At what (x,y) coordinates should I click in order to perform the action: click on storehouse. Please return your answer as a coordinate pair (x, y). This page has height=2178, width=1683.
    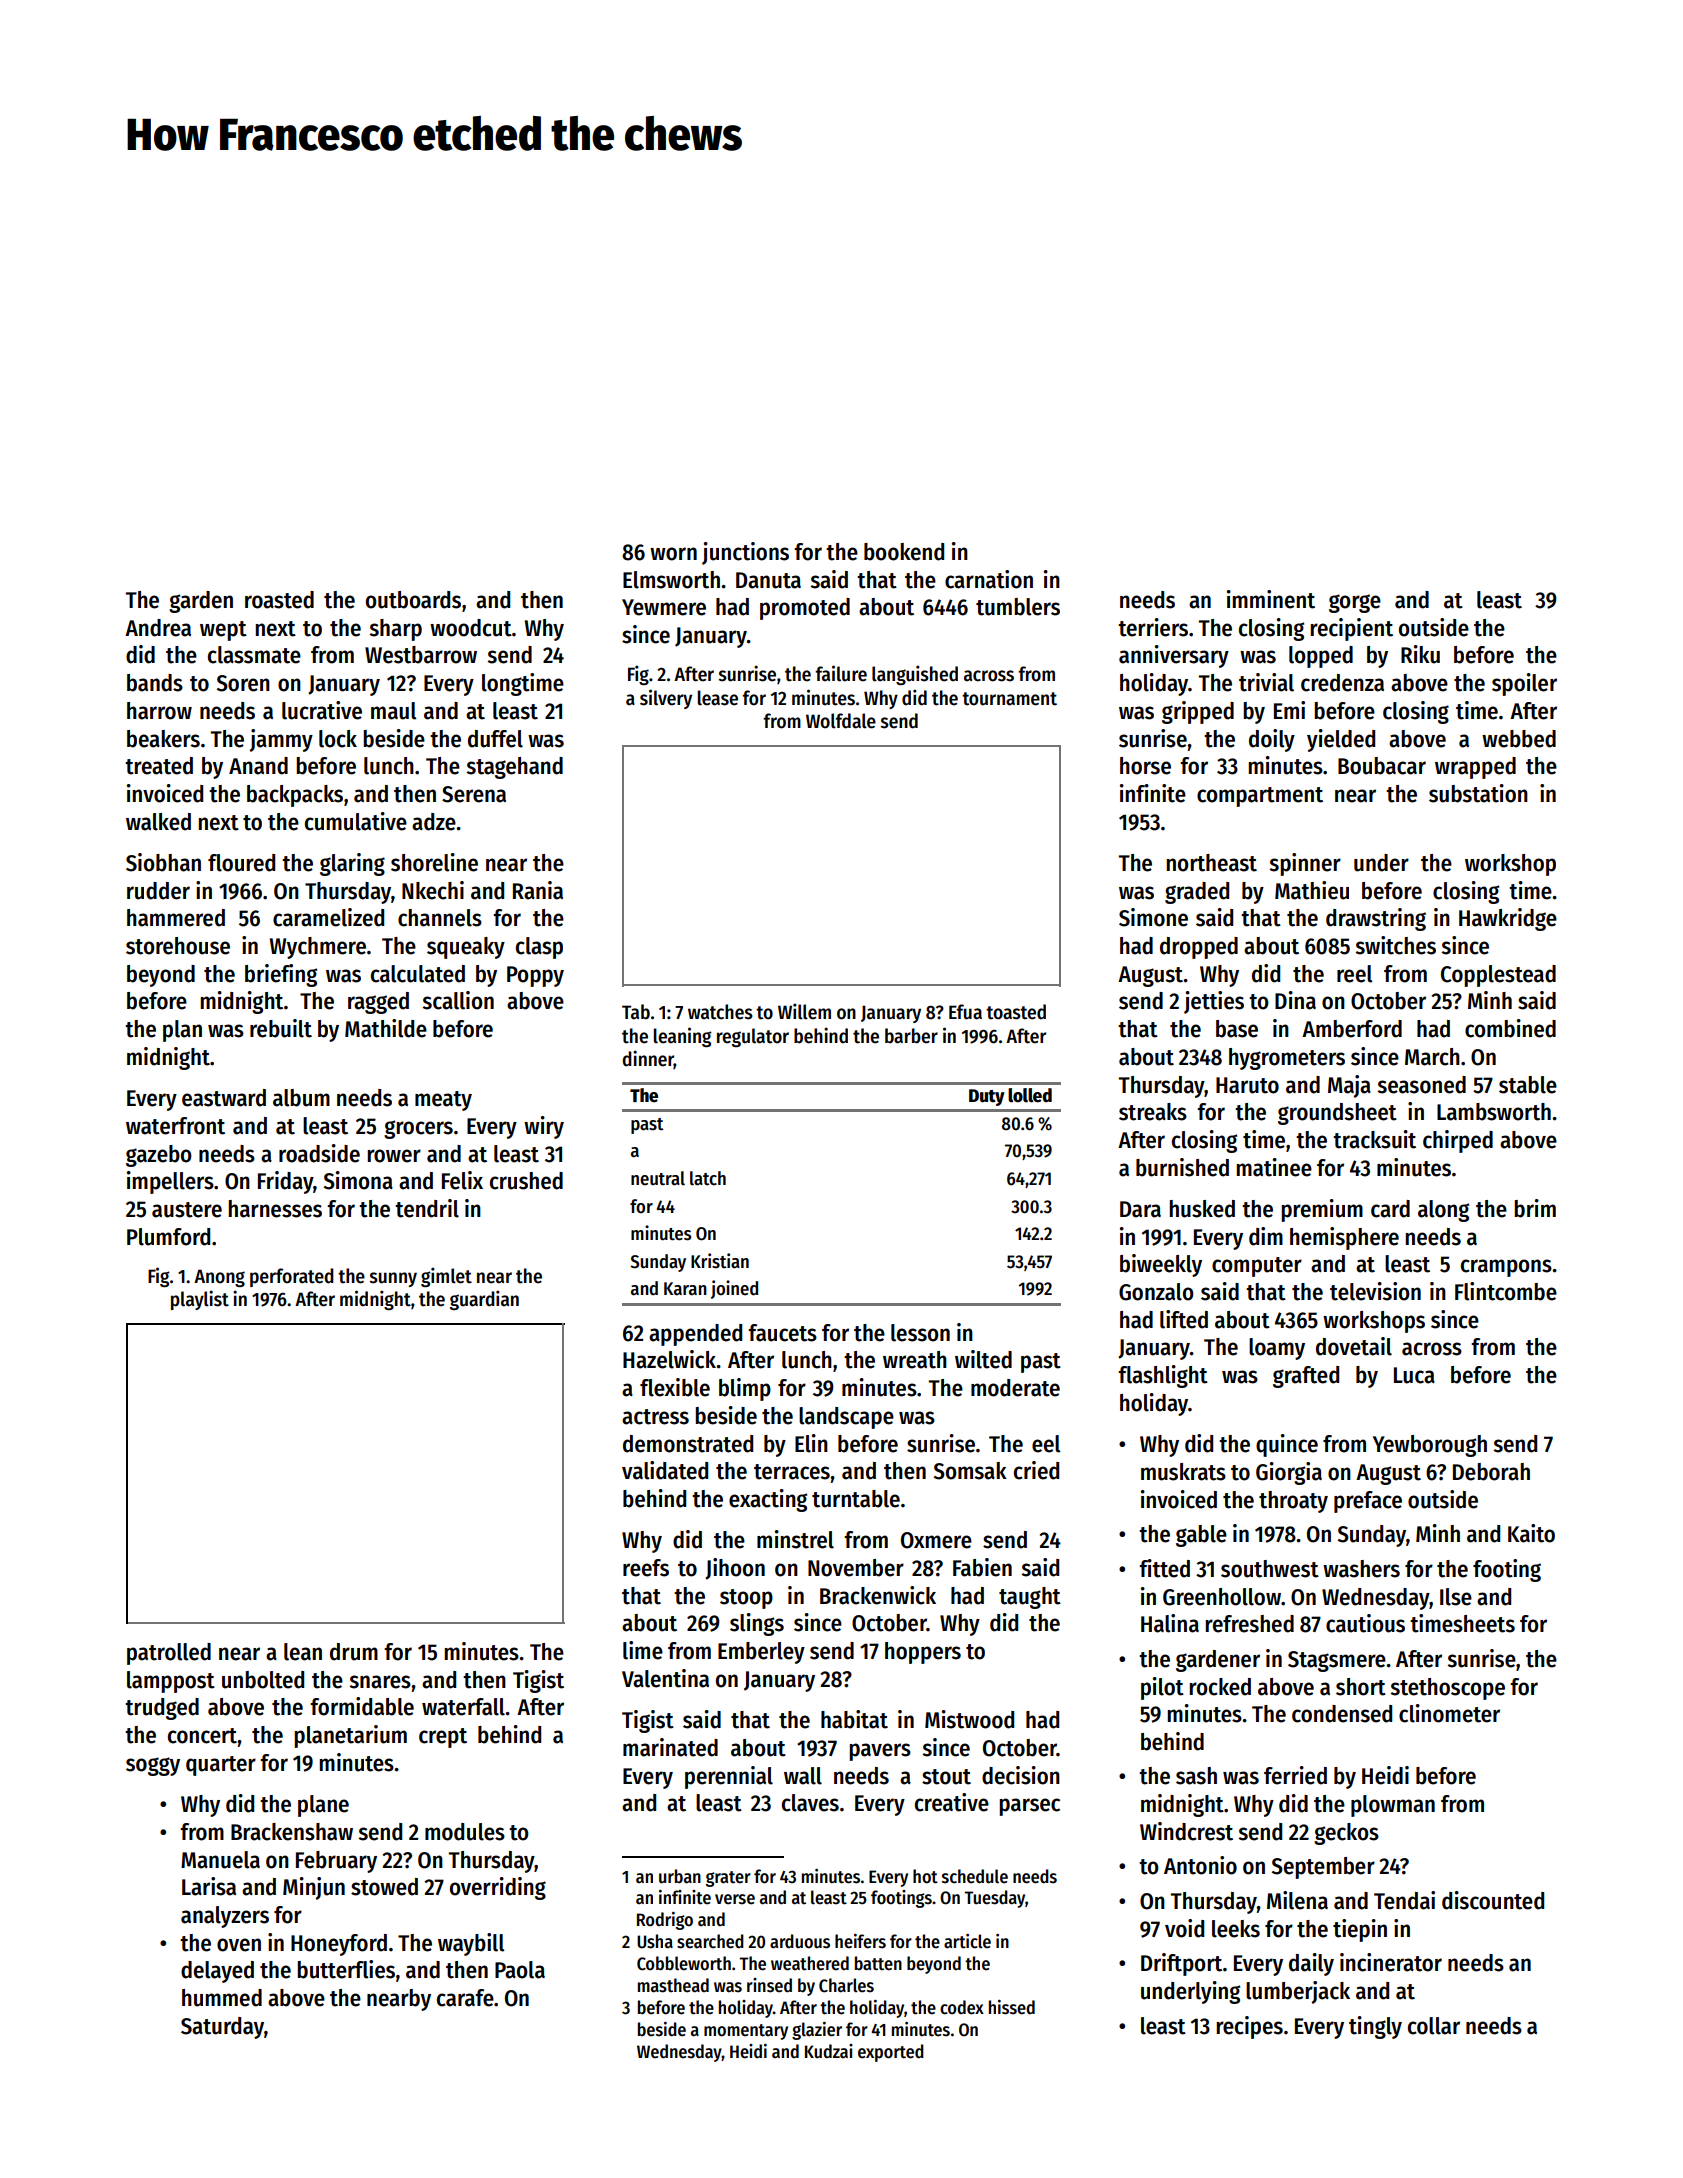
    Looking at the image, I should click on (178, 946).
